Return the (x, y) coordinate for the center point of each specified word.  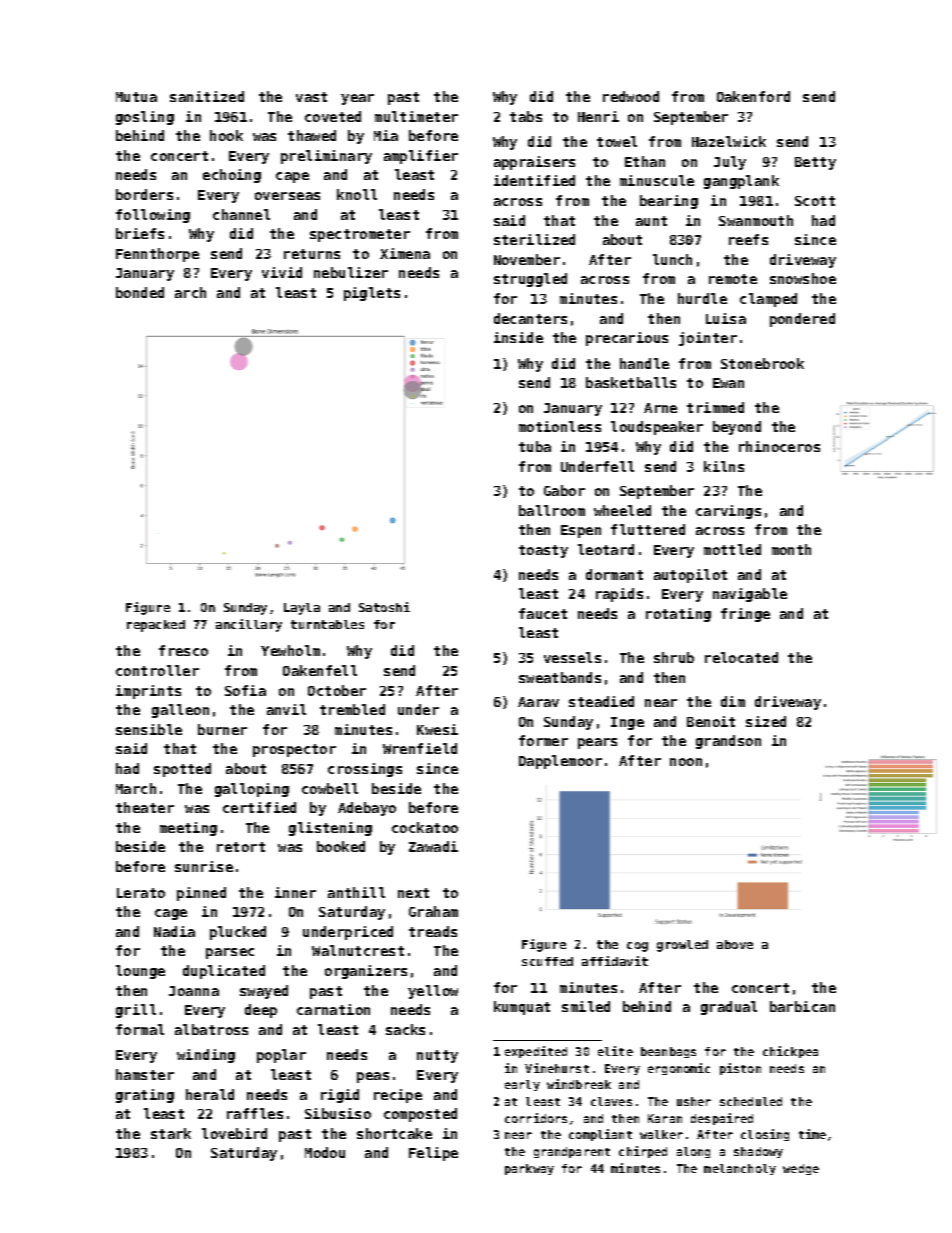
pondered (802, 320)
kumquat (522, 1008)
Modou (325, 1152)
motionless (560, 426)
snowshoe (803, 278)
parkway (529, 1169)
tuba (535, 446)
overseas (287, 196)
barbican (802, 1006)
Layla (302, 609)
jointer (708, 339)
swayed (264, 992)
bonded (140, 292)
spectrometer (360, 235)
